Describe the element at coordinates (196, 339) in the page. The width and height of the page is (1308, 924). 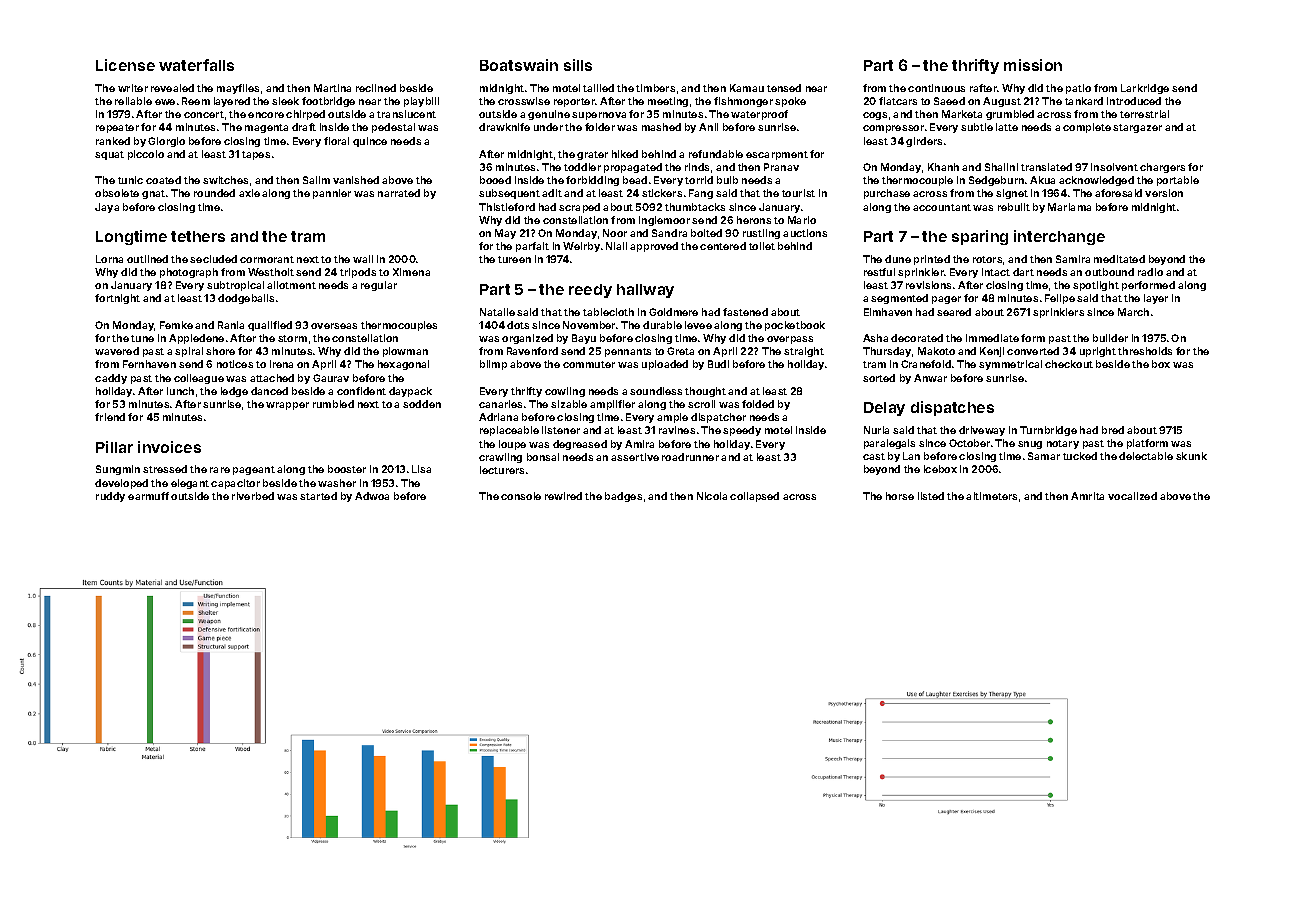
I see `Appledene` at that location.
